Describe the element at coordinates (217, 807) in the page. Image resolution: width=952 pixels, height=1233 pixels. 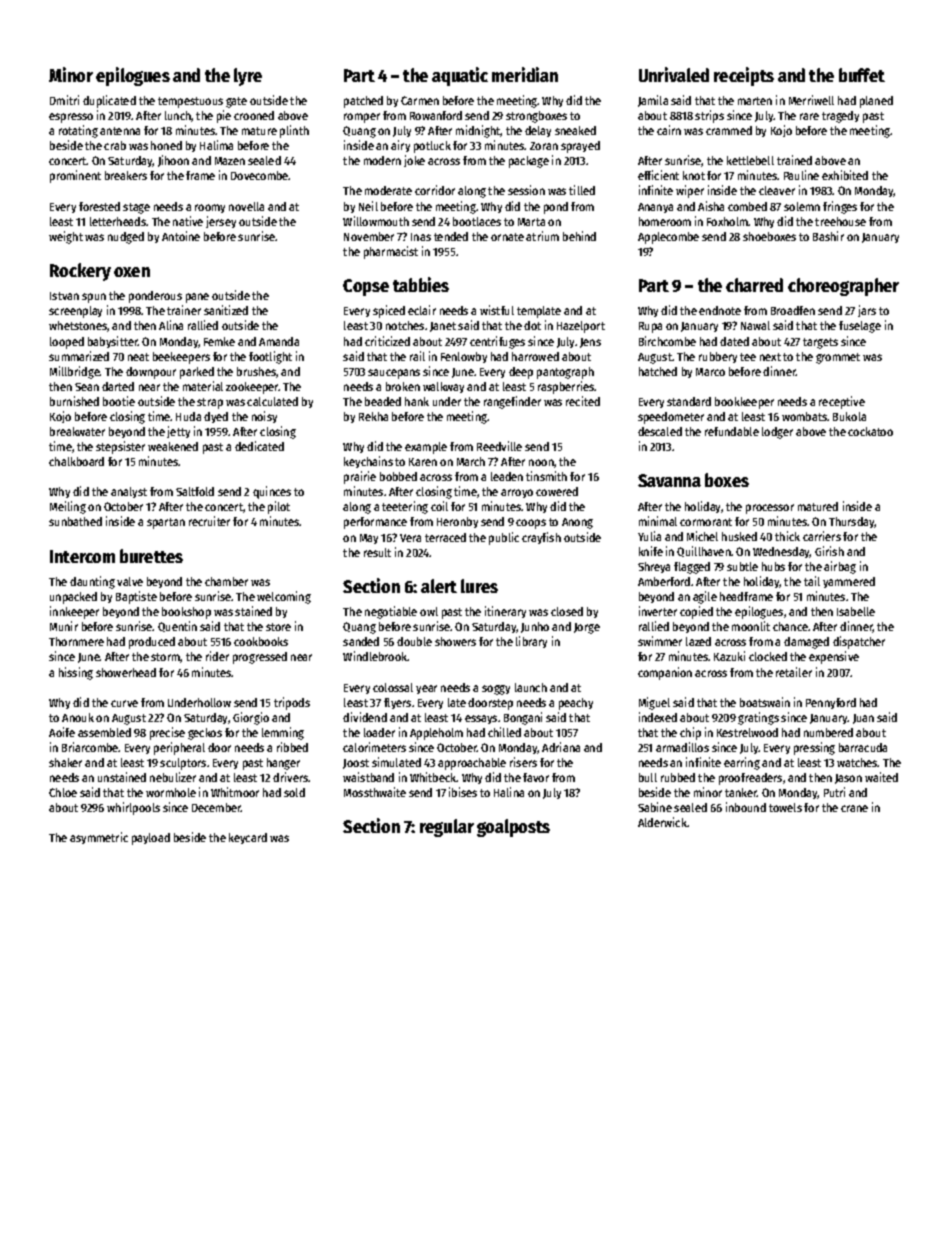
I see `December` at that location.
